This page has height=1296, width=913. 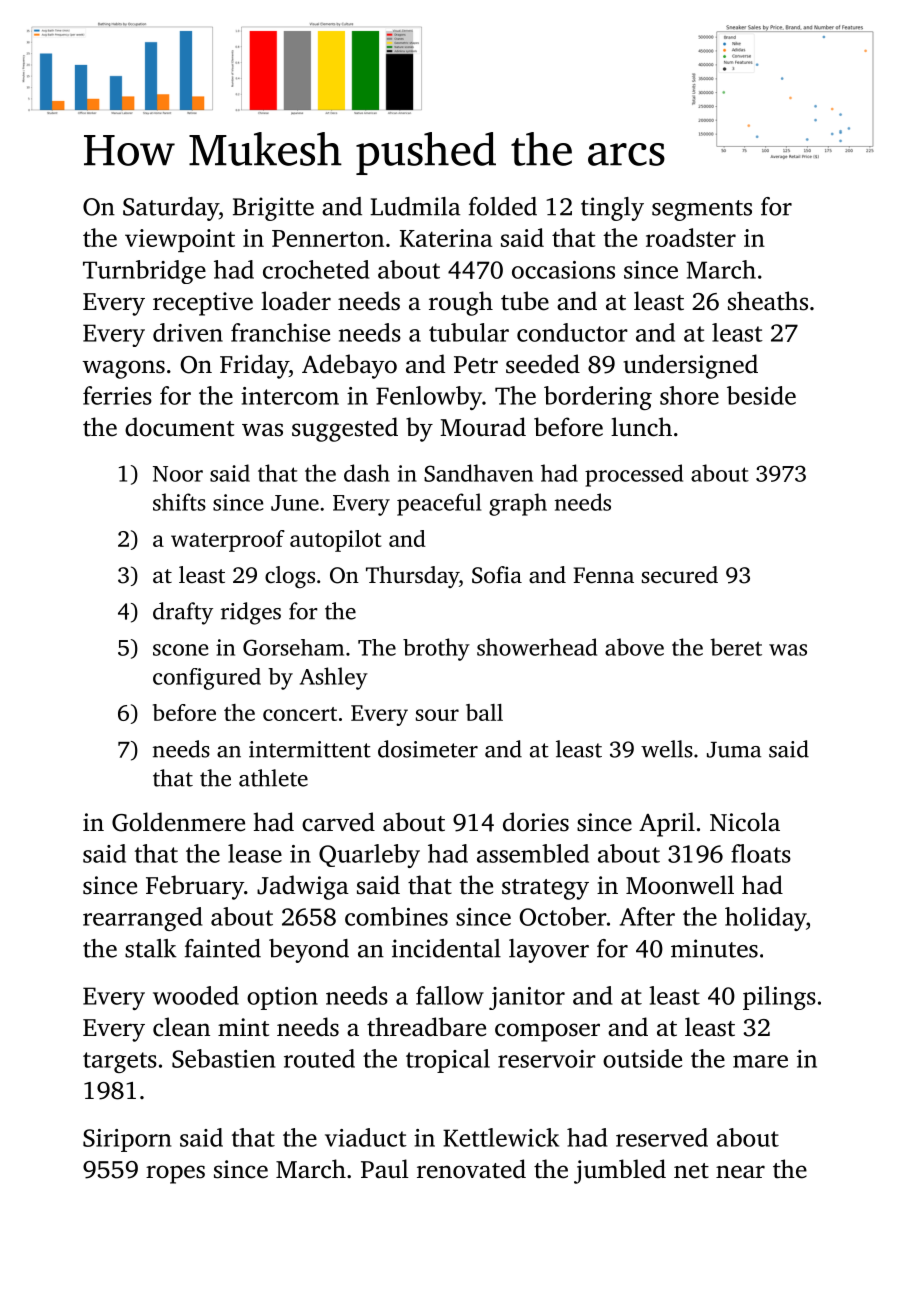 What do you see at coordinates (296, 301) in the page?
I see `loader` at bounding box center [296, 301].
